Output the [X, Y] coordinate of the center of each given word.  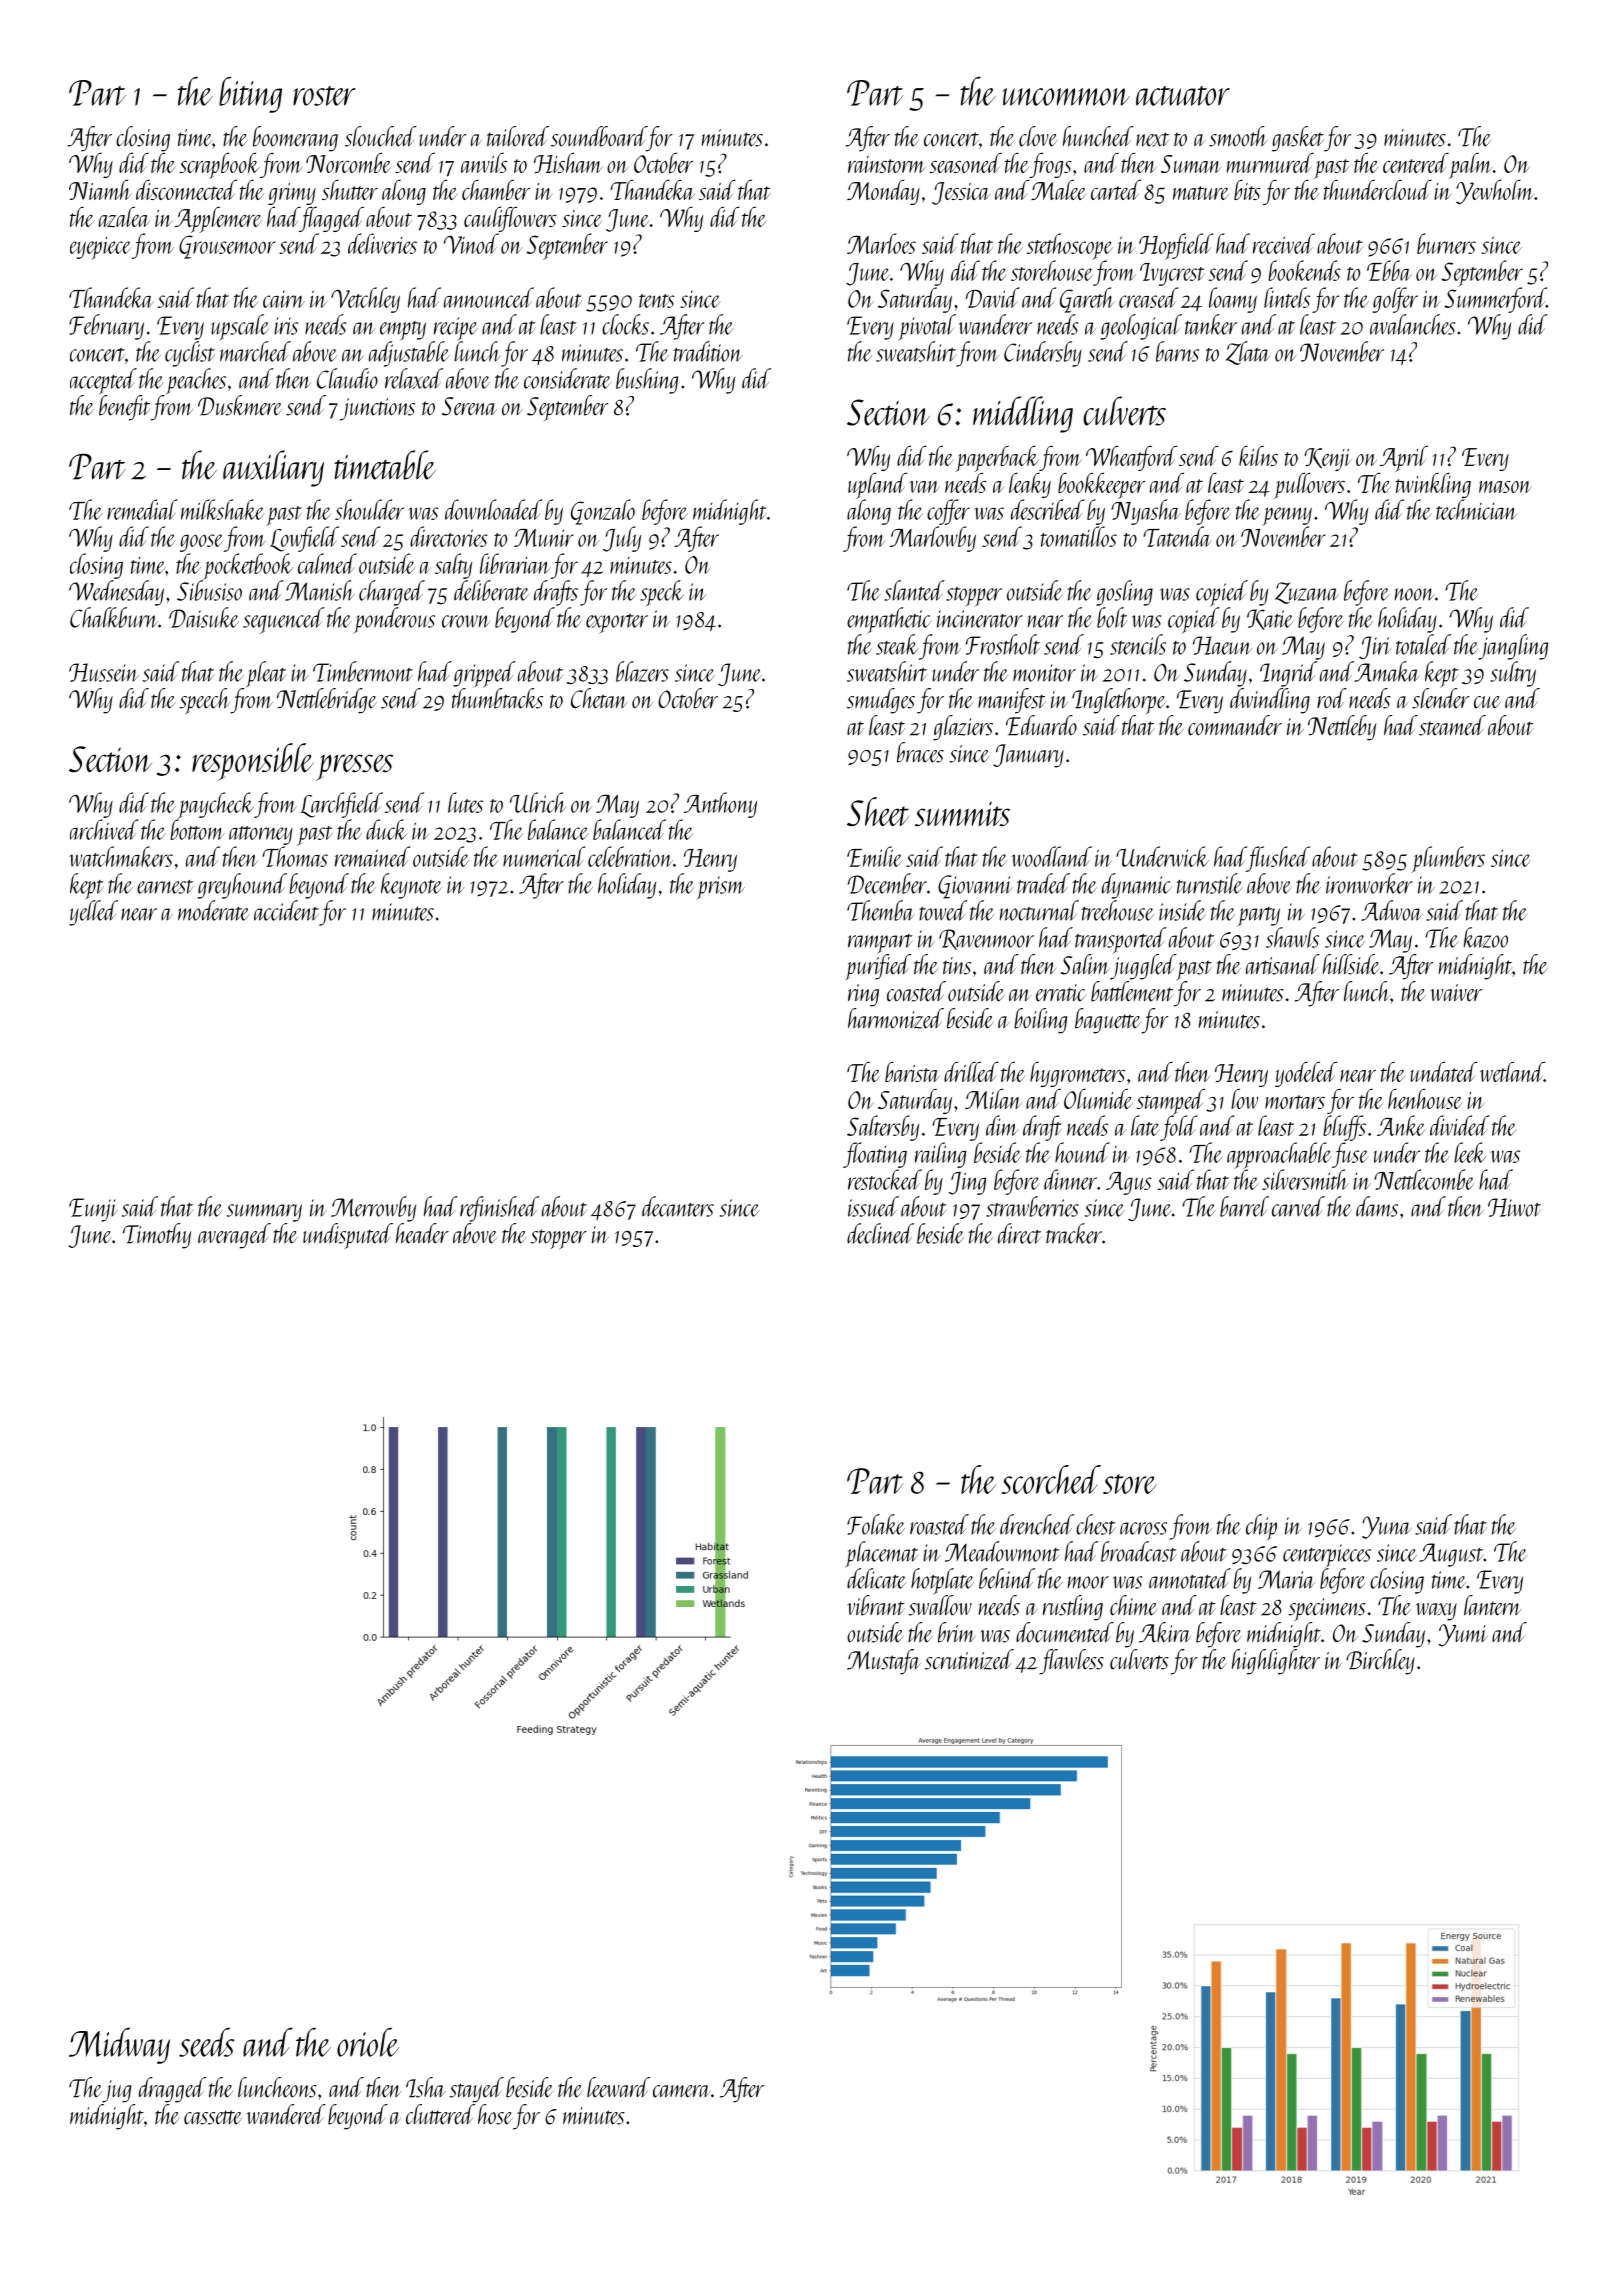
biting [250, 94]
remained [372, 856]
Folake [876, 1524]
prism [720, 888]
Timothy [157, 1236]
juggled [1143, 967]
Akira [1165, 1632]
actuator [1183, 96]
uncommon [1066, 97]
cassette [213, 2117]
